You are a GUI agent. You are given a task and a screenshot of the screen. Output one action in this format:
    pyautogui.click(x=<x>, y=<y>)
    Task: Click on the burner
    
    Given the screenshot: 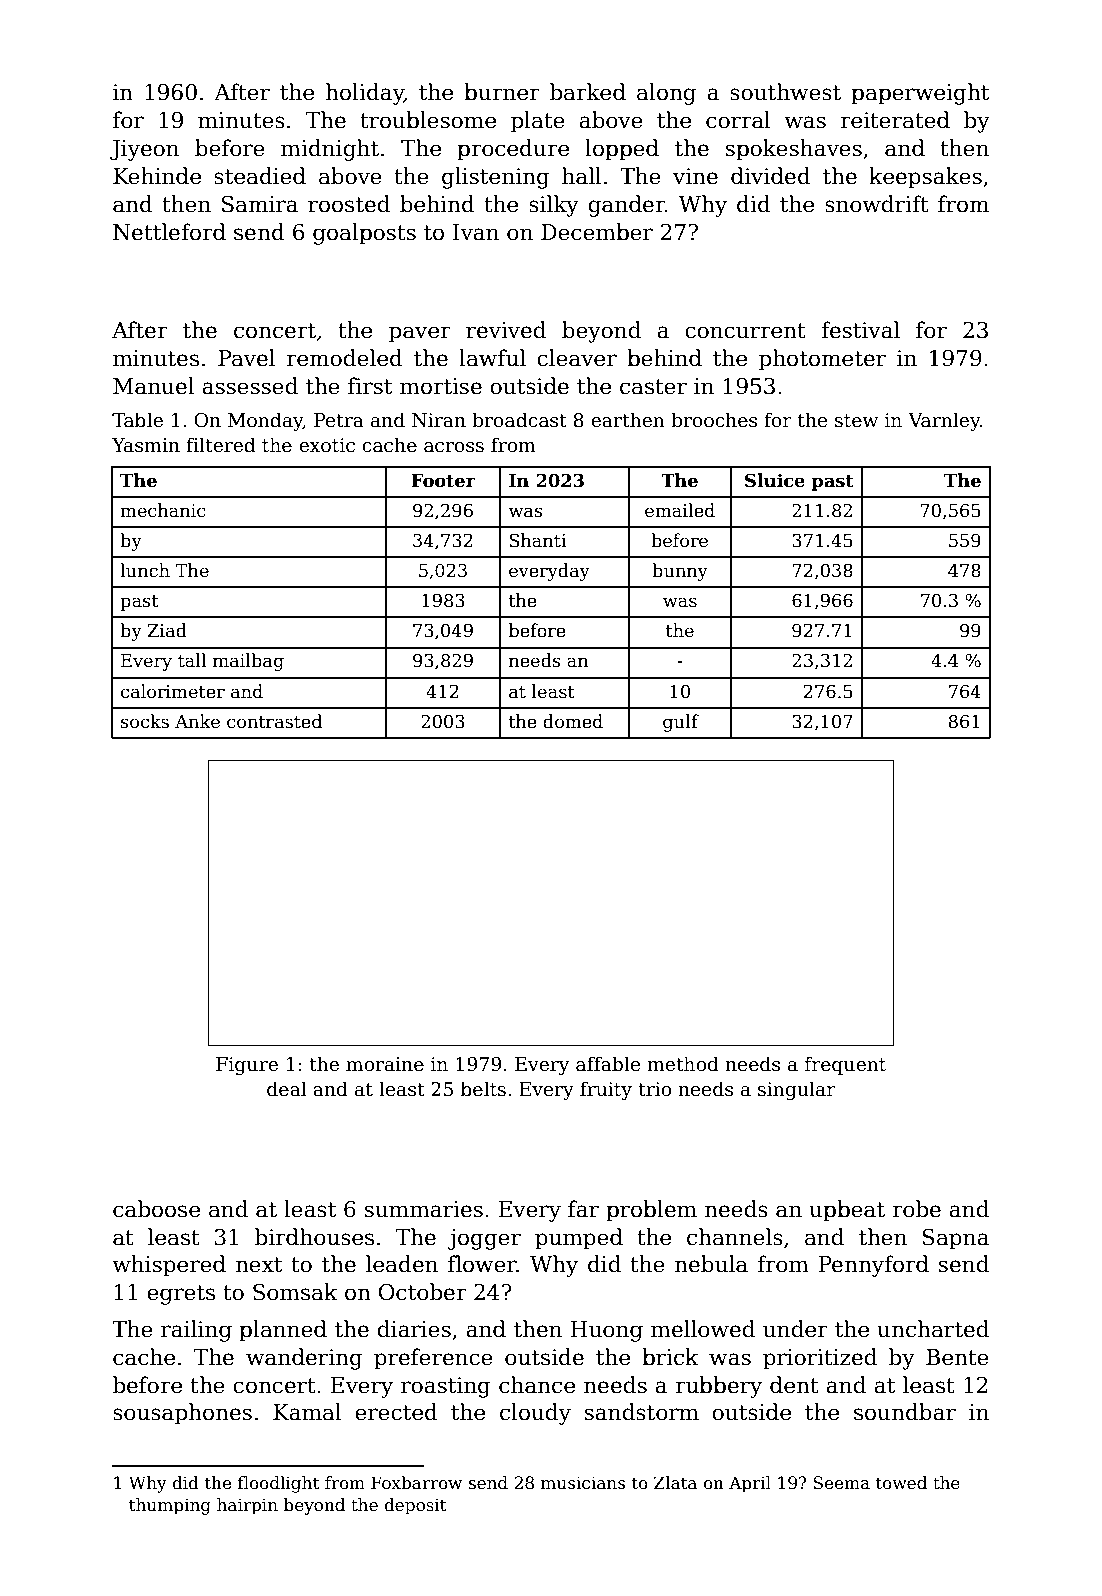 What is the action you would take?
    pyautogui.click(x=502, y=92)
